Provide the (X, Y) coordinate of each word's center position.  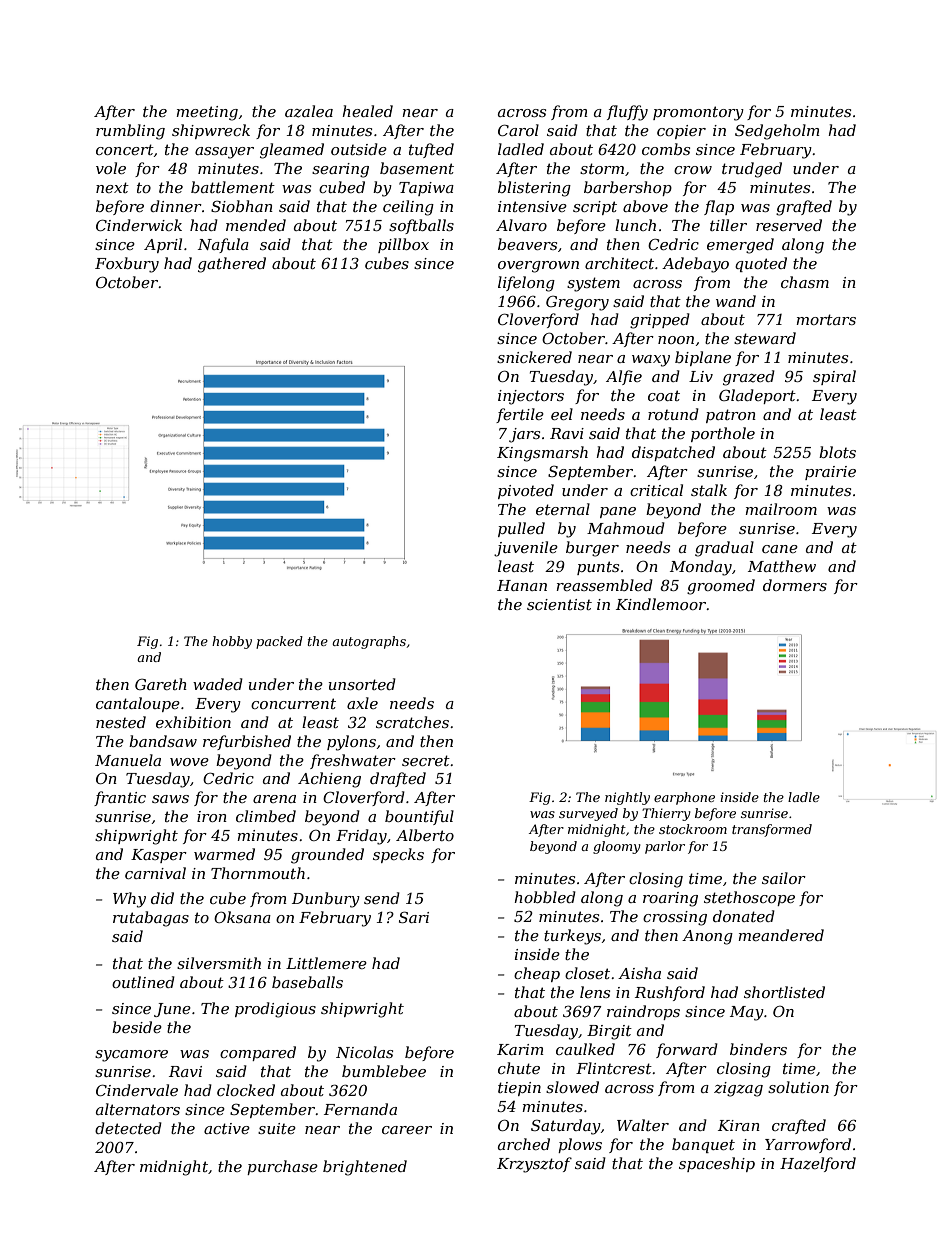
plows (580, 1145)
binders (758, 1049)
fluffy (627, 113)
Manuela (128, 760)
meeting (207, 113)
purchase (282, 1167)
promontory (698, 113)
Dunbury (326, 900)
